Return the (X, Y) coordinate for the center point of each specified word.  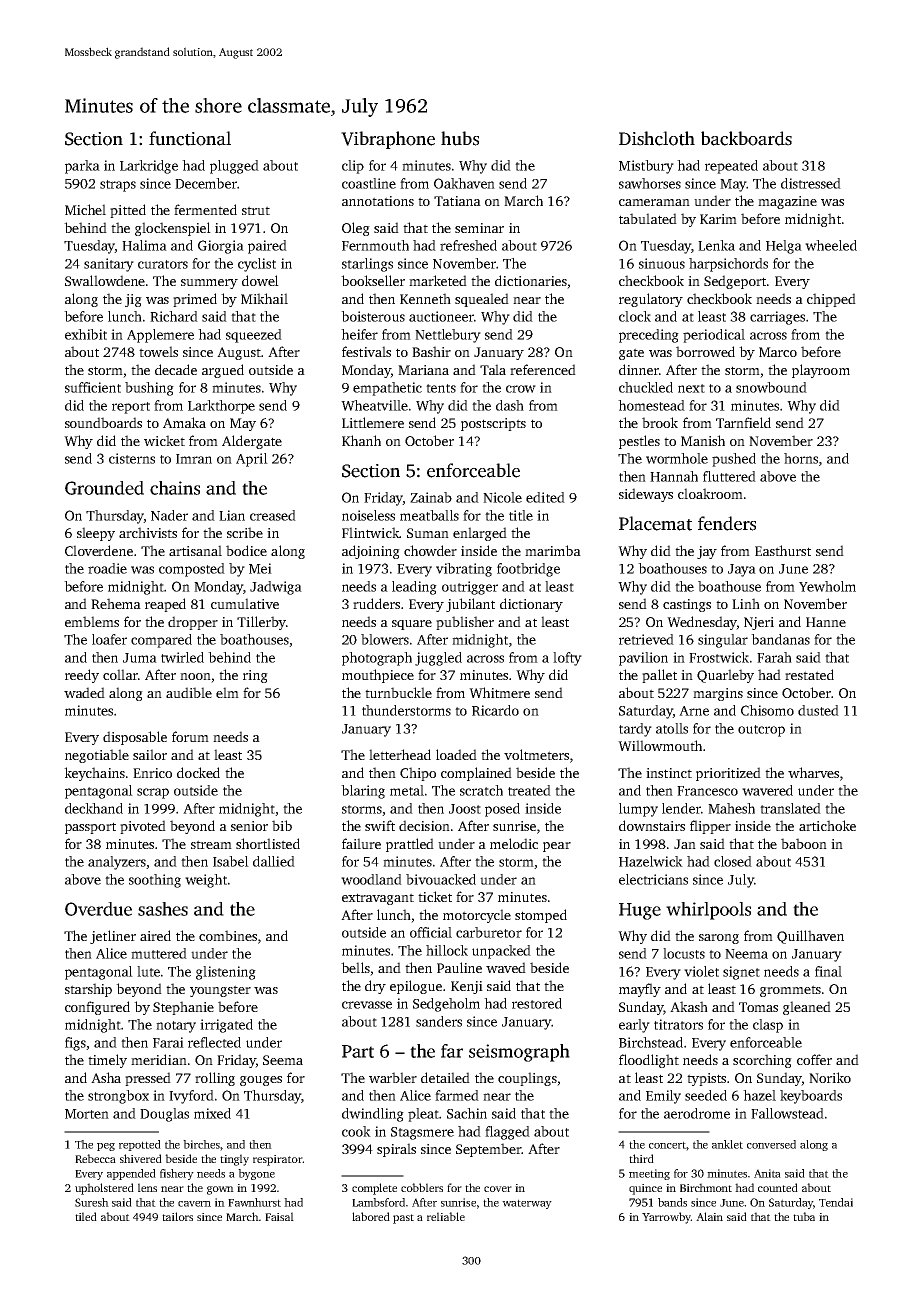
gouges (261, 1081)
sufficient (93, 387)
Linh (746, 603)
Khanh (361, 440)
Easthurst (783, 550)
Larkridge (149, 167)
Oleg (356, 229)
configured (97, 1008)
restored (537, 1003)
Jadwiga (276, 588)
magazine (787, 202)
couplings (527, 1079)
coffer (814, 1059)
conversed (771, 1144)
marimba (553, 550)
